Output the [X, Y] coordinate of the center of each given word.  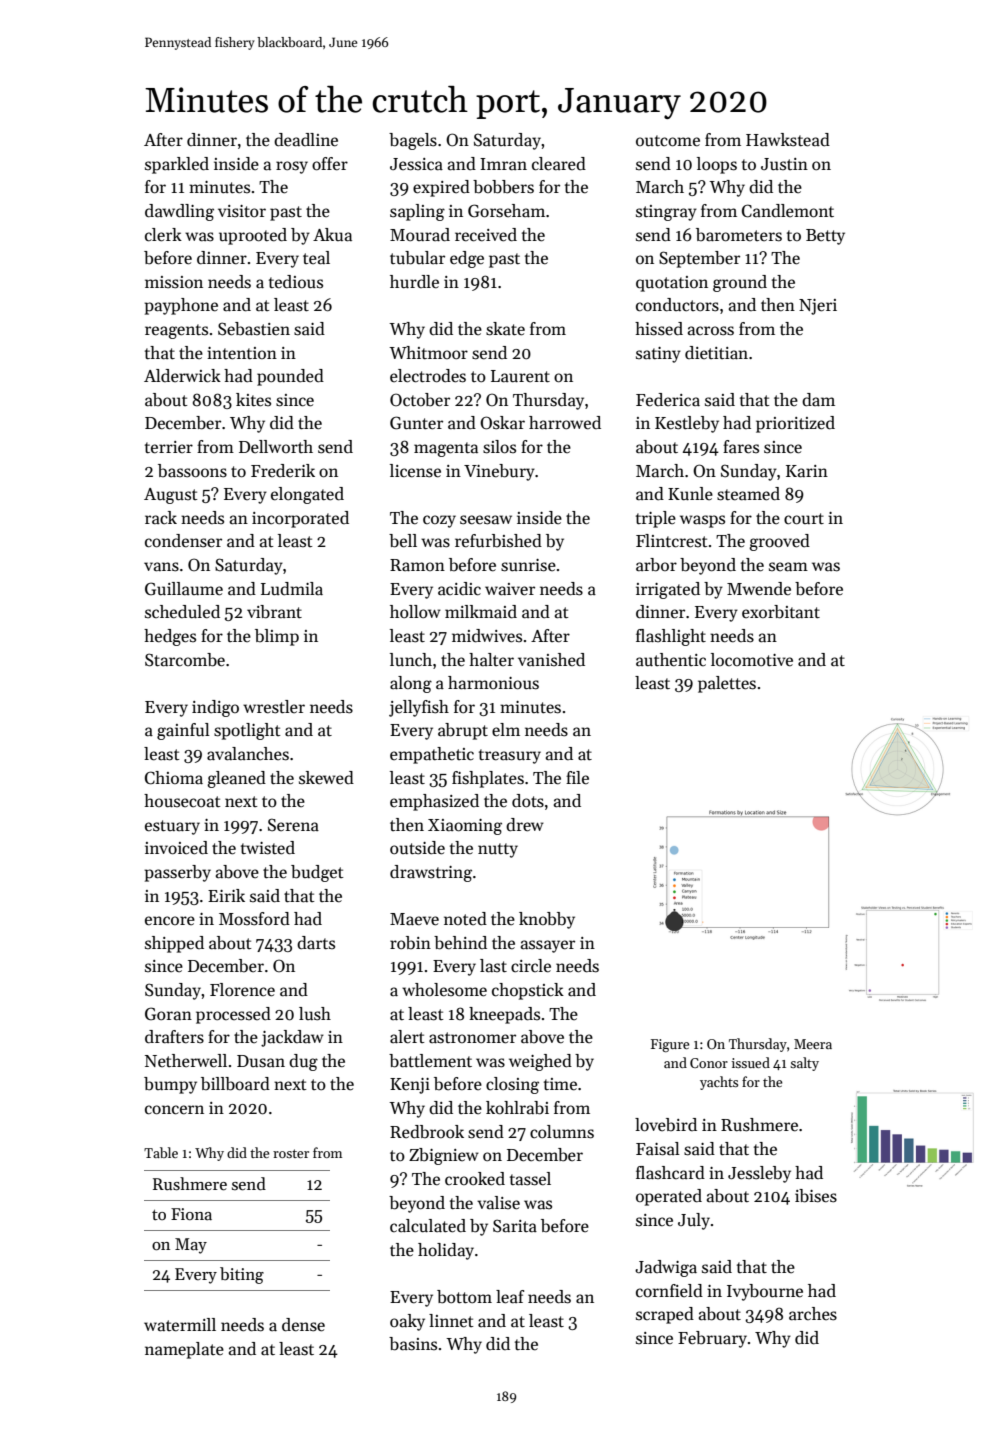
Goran [168, 1014]
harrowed [565, 423]
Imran [503, 164]
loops [717, 165]
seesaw [486, 520]
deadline [306, 140]
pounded [290, 377]
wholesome [444, 990]
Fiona [191, 1214]
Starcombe [185, 660]
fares [741, 447]
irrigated [668, 590]
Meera [813, 1044]
